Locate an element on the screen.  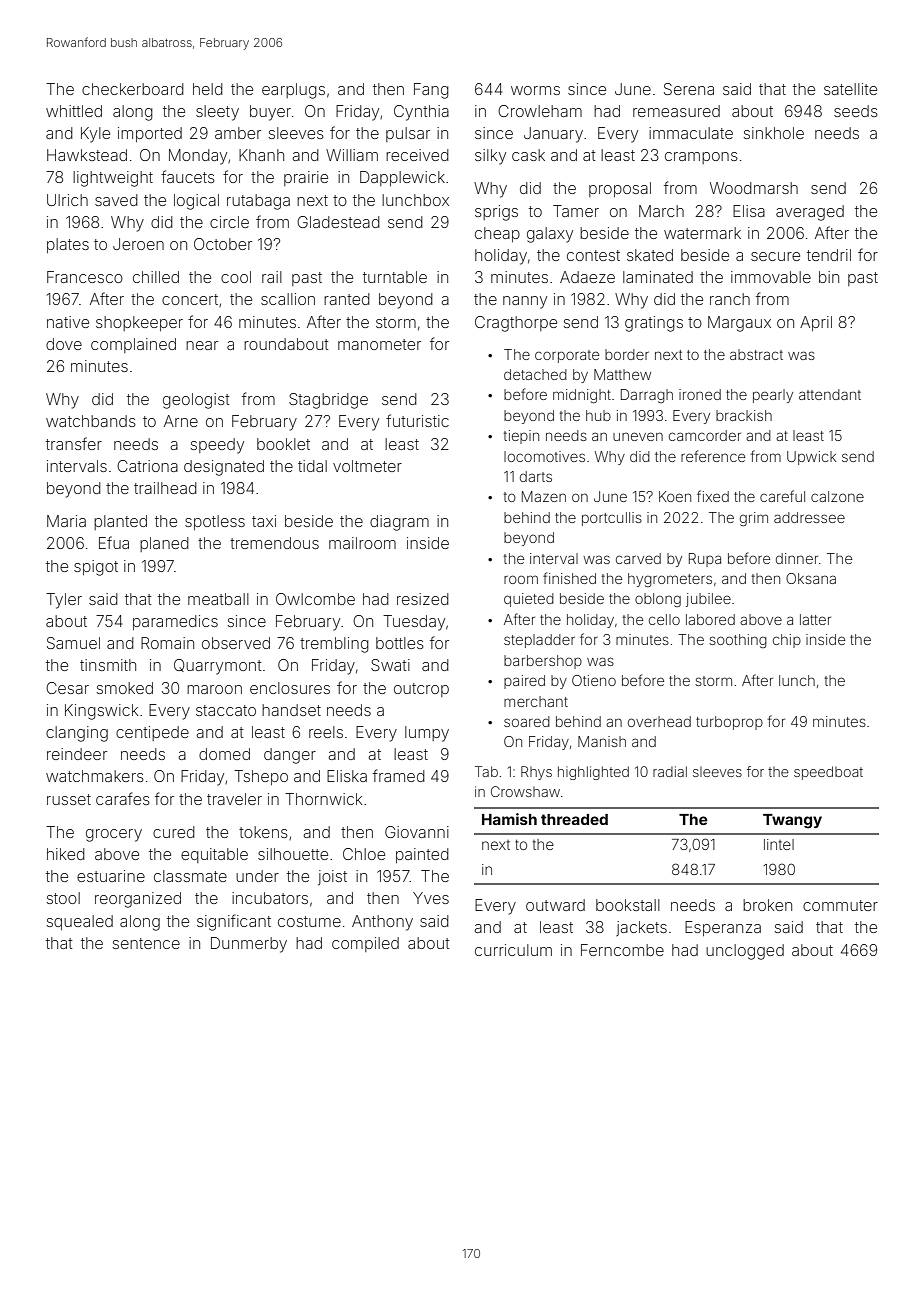
Fang is located at coordinates (431, 91).
